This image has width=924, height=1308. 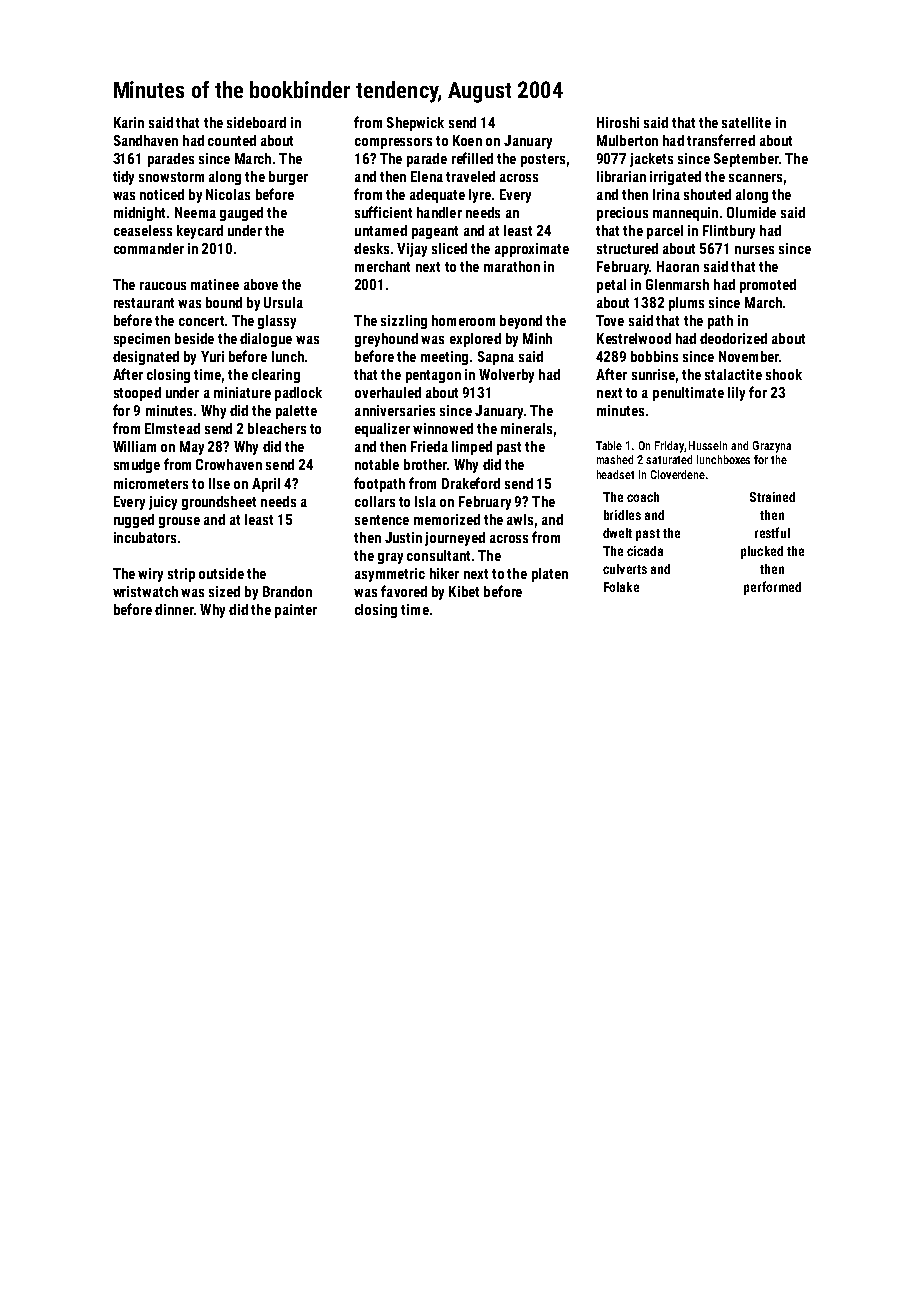 I want to click on satellite, so click(x=746, y=122).
